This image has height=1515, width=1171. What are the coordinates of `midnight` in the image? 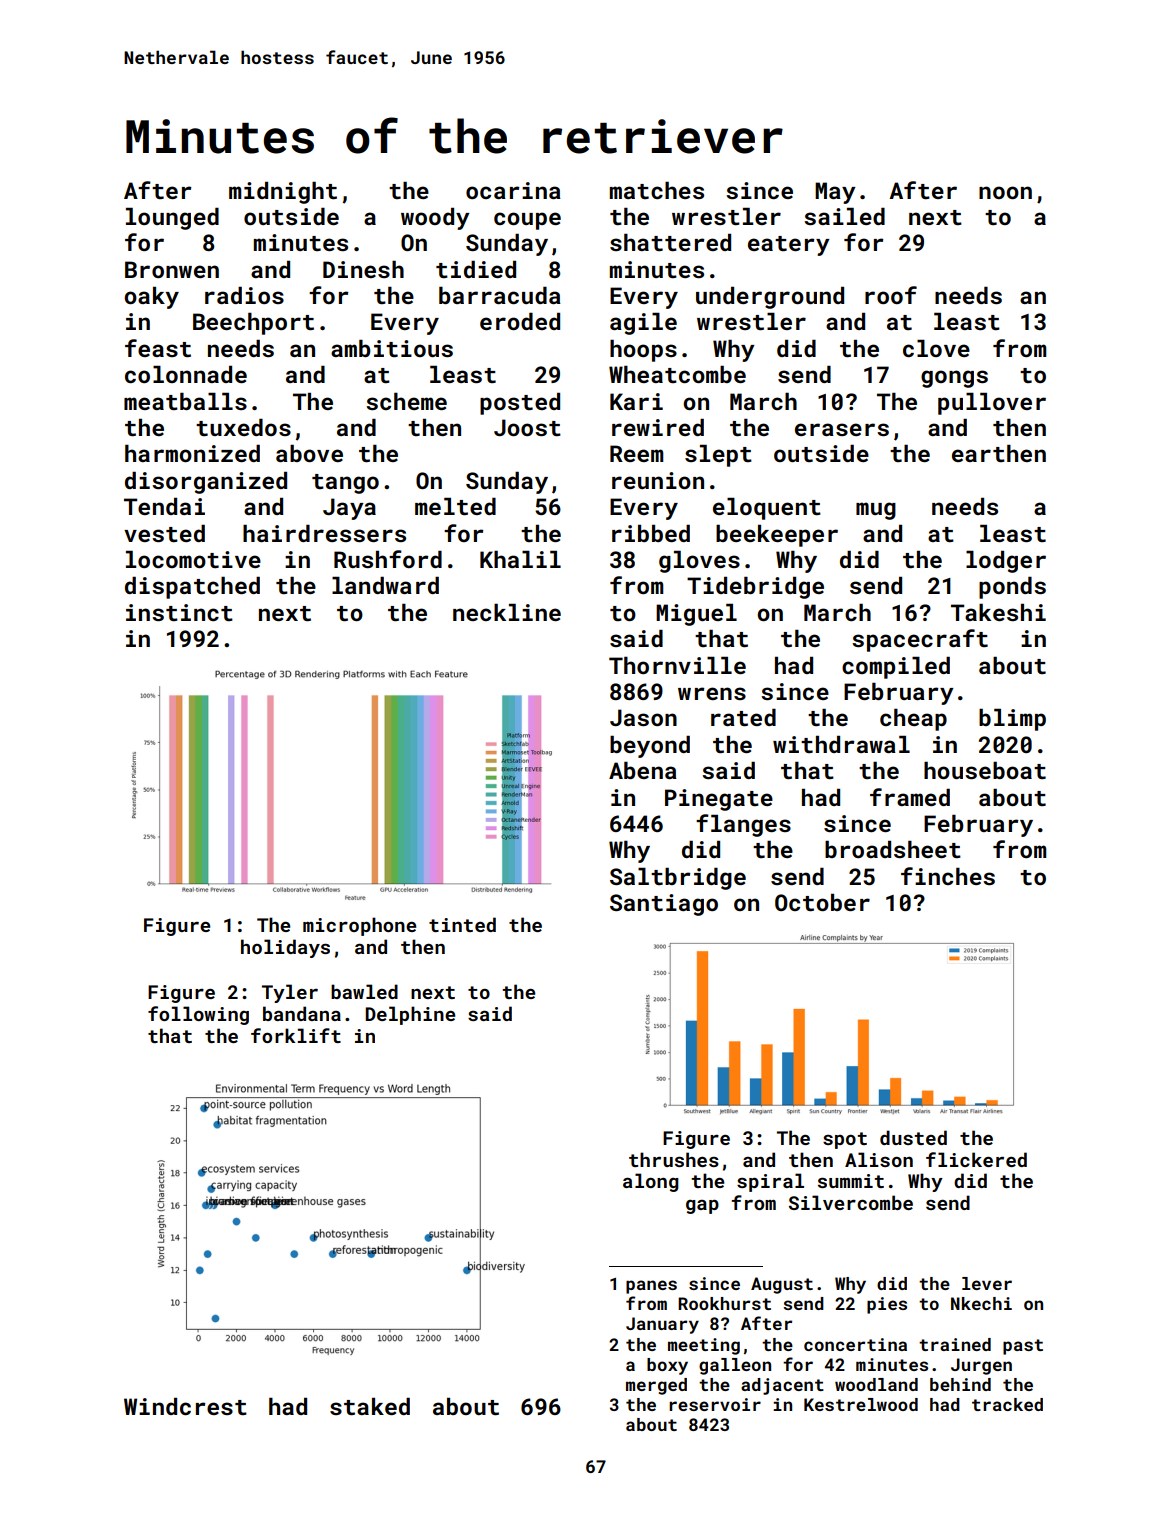 It's located at (283, 193).
